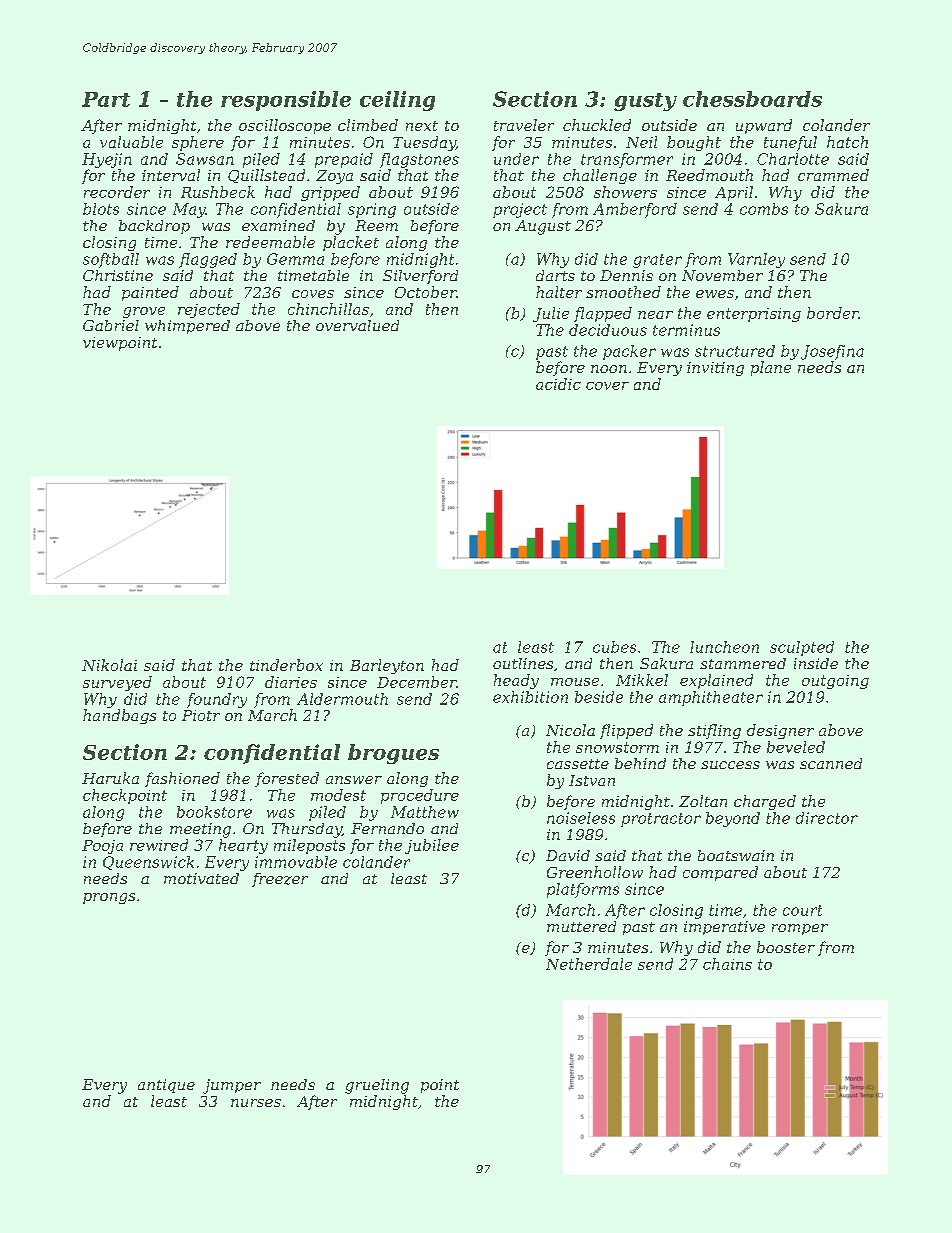 The height and width of the screenshot is (1233, 952). What do you see at coordinates (752, 99) in the screenshot?
I see `chessboards` at bounding box center [752, 99].
